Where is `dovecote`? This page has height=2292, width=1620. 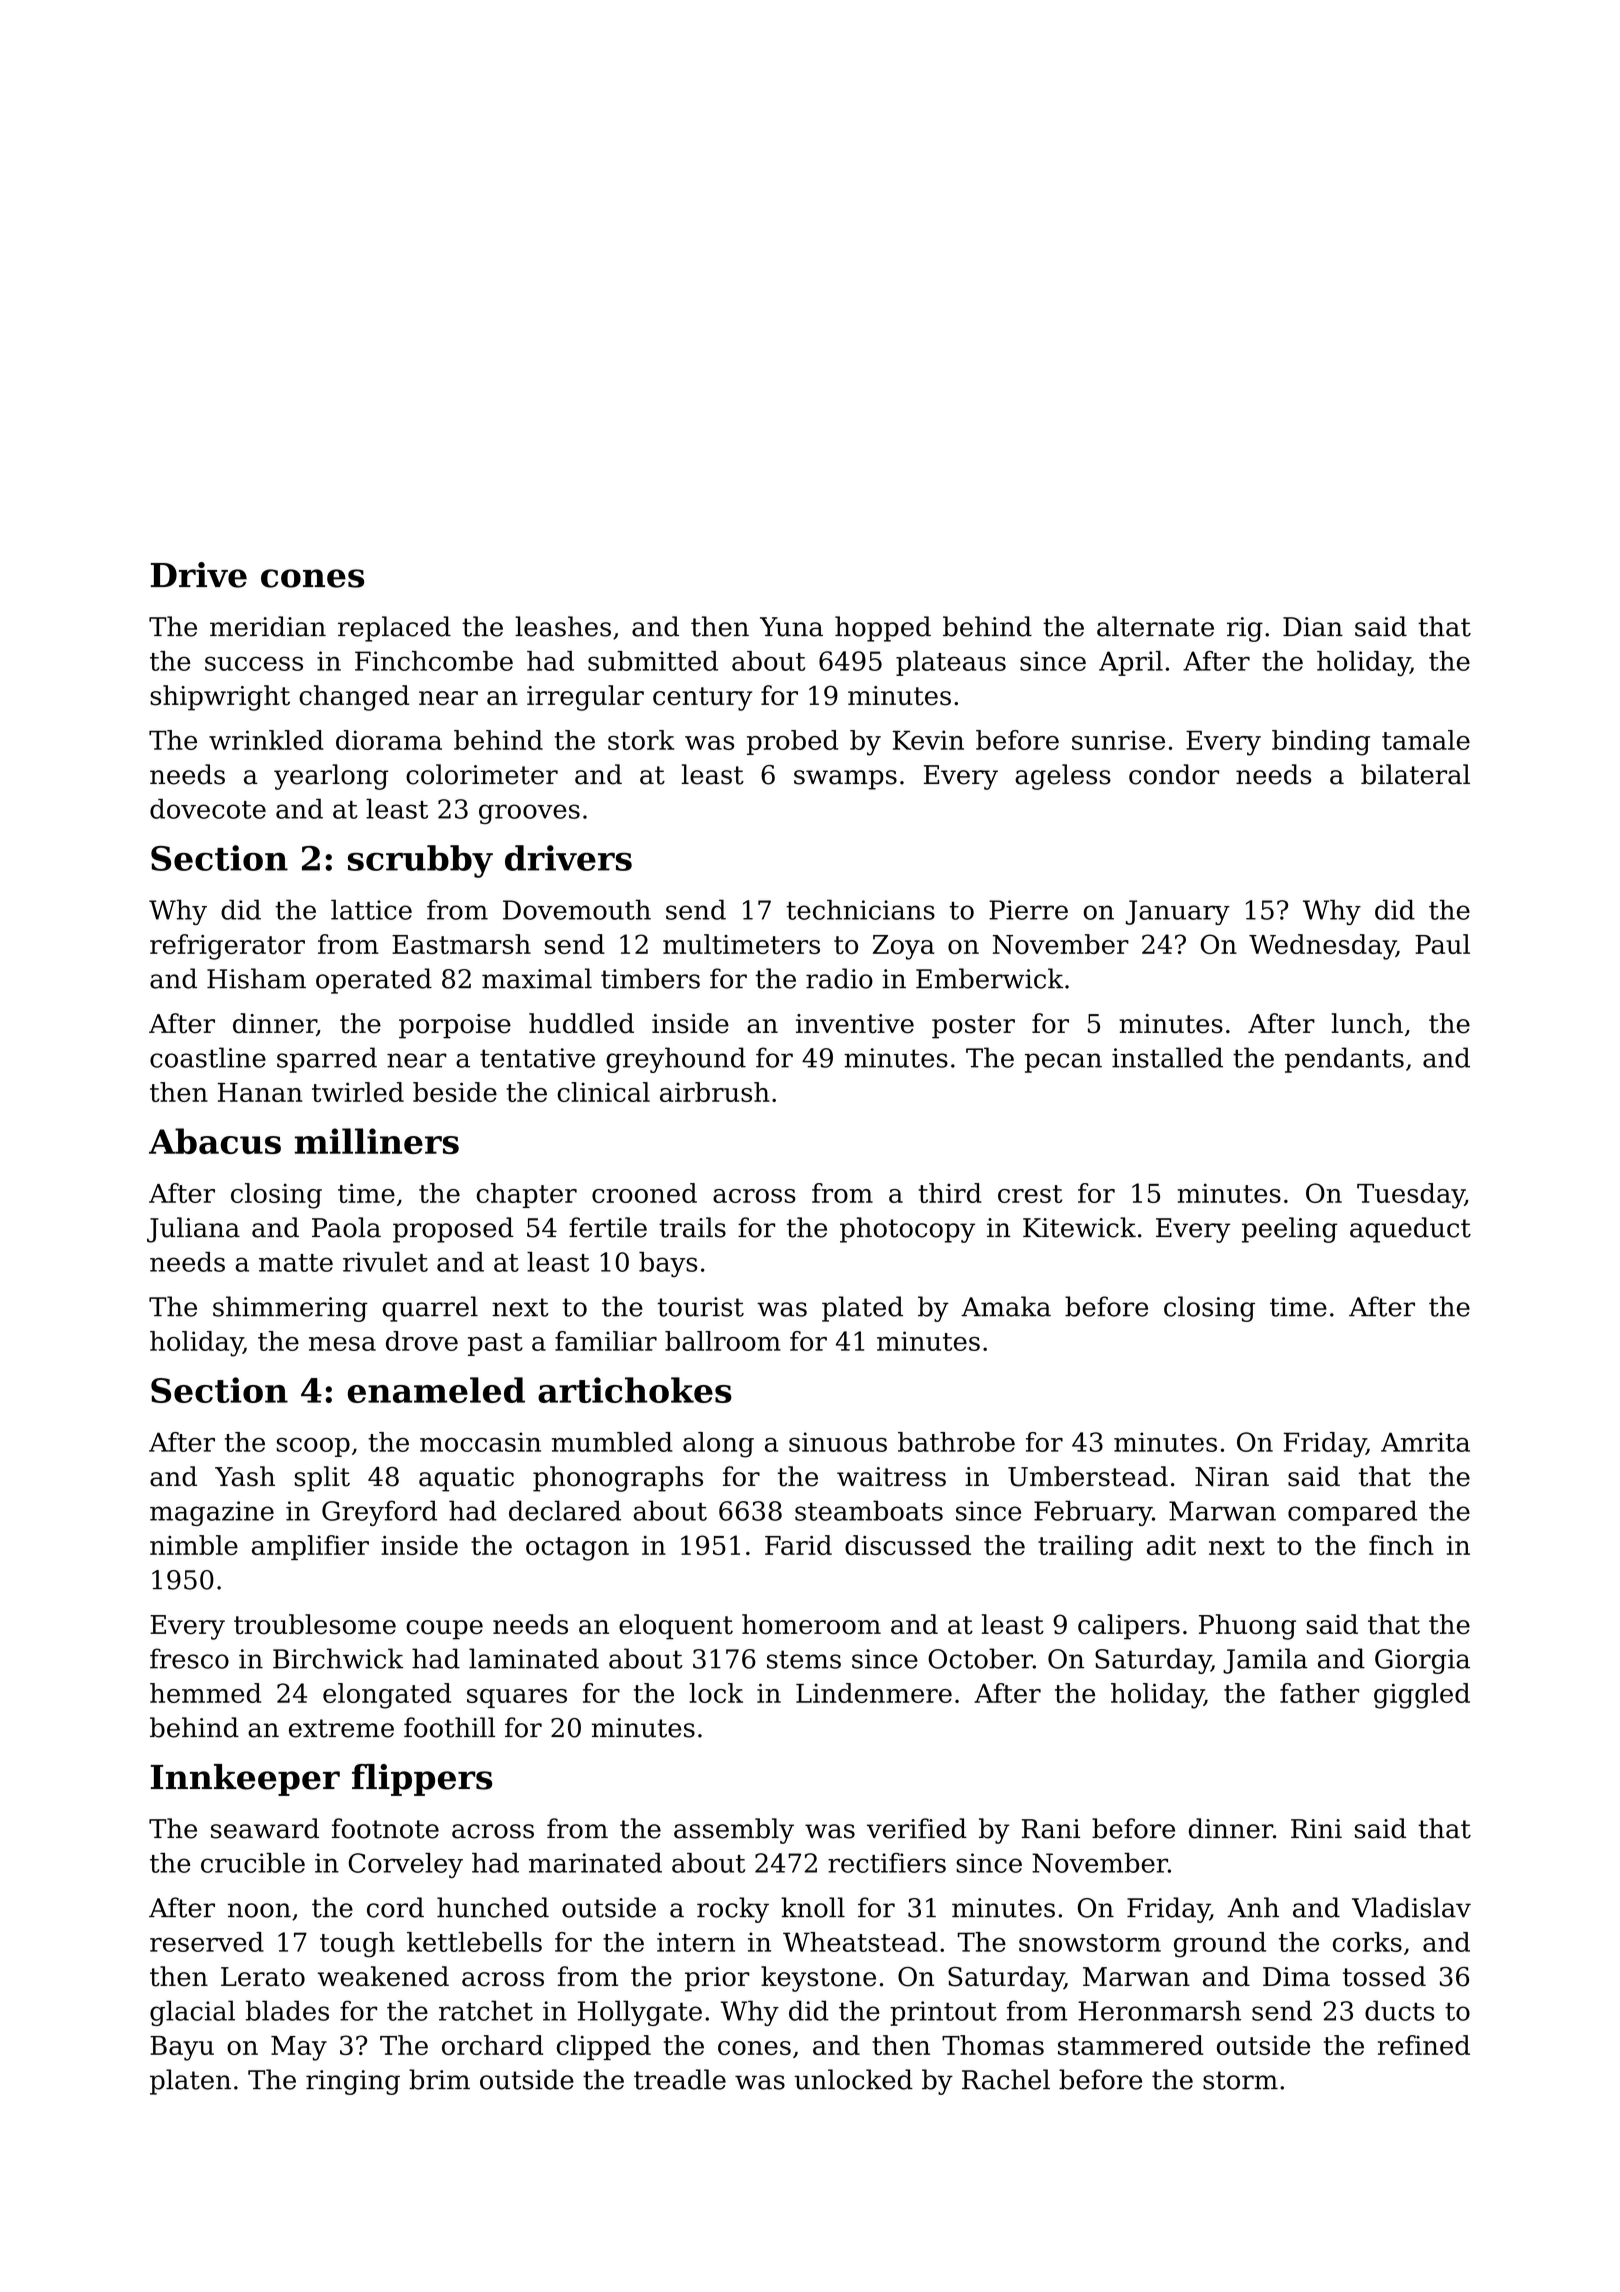
dovecote is located at coordinates (208, 808).
